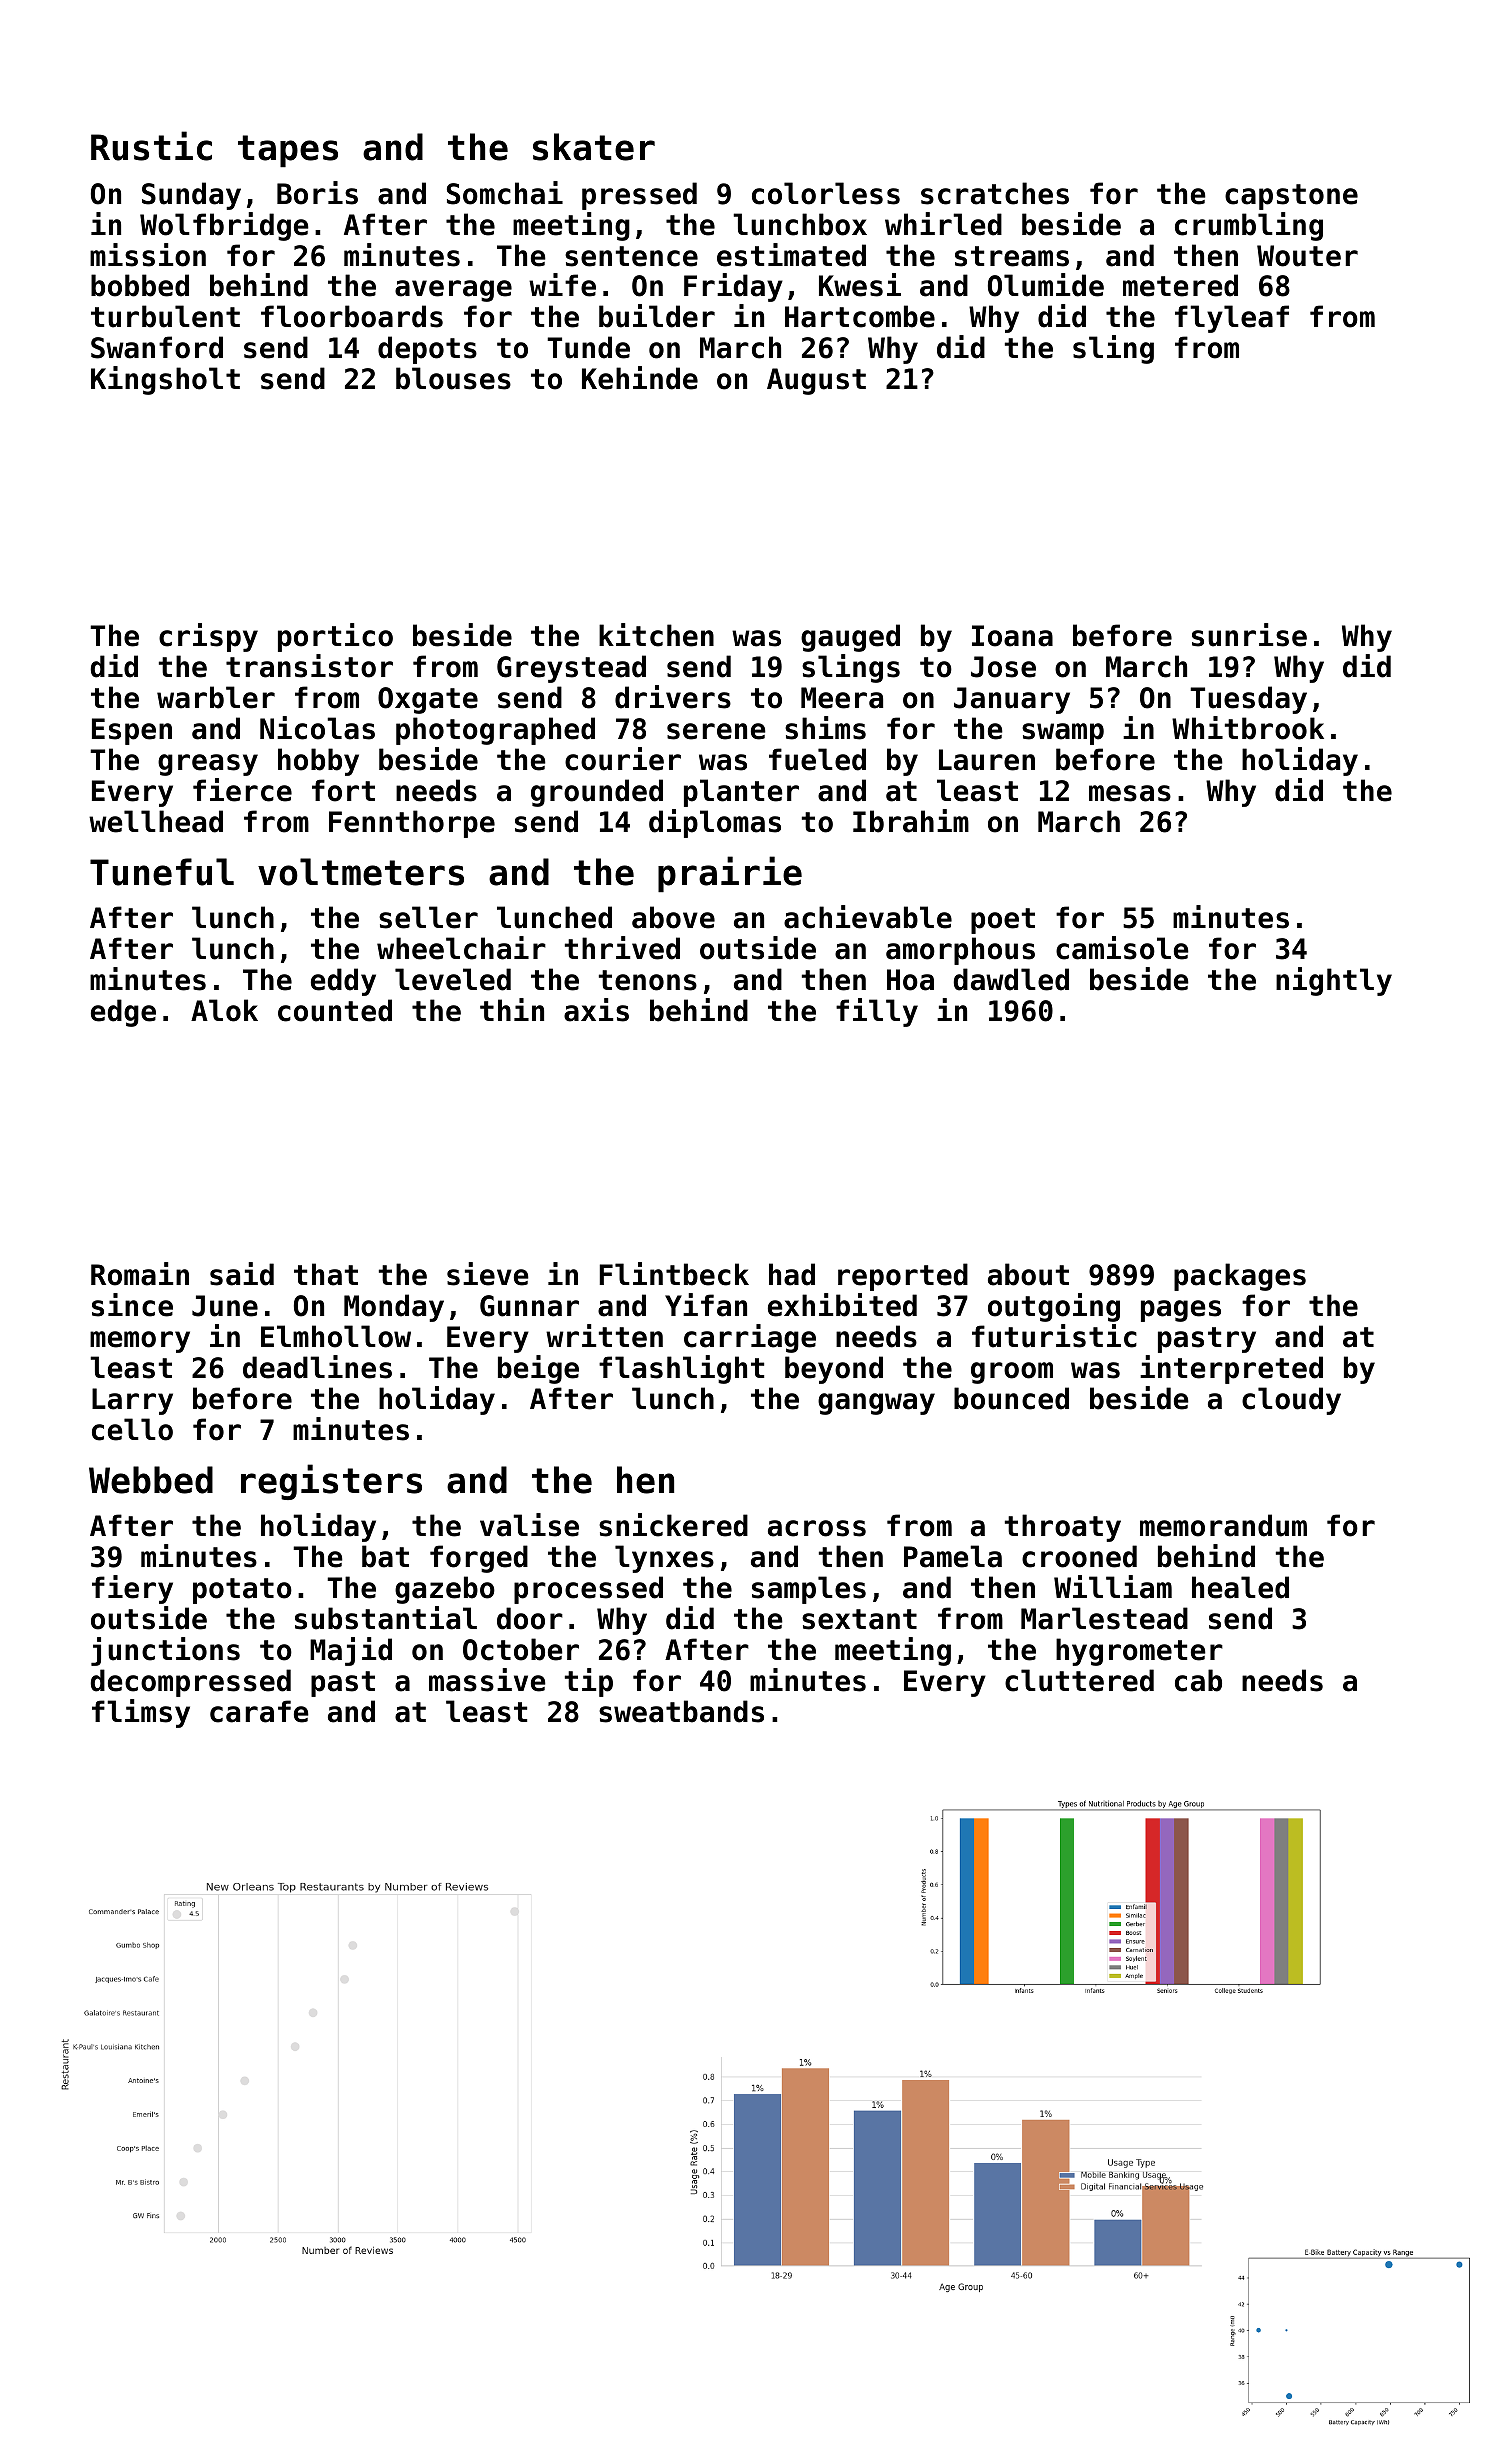  I want to click on courier, so click(623, 759).
